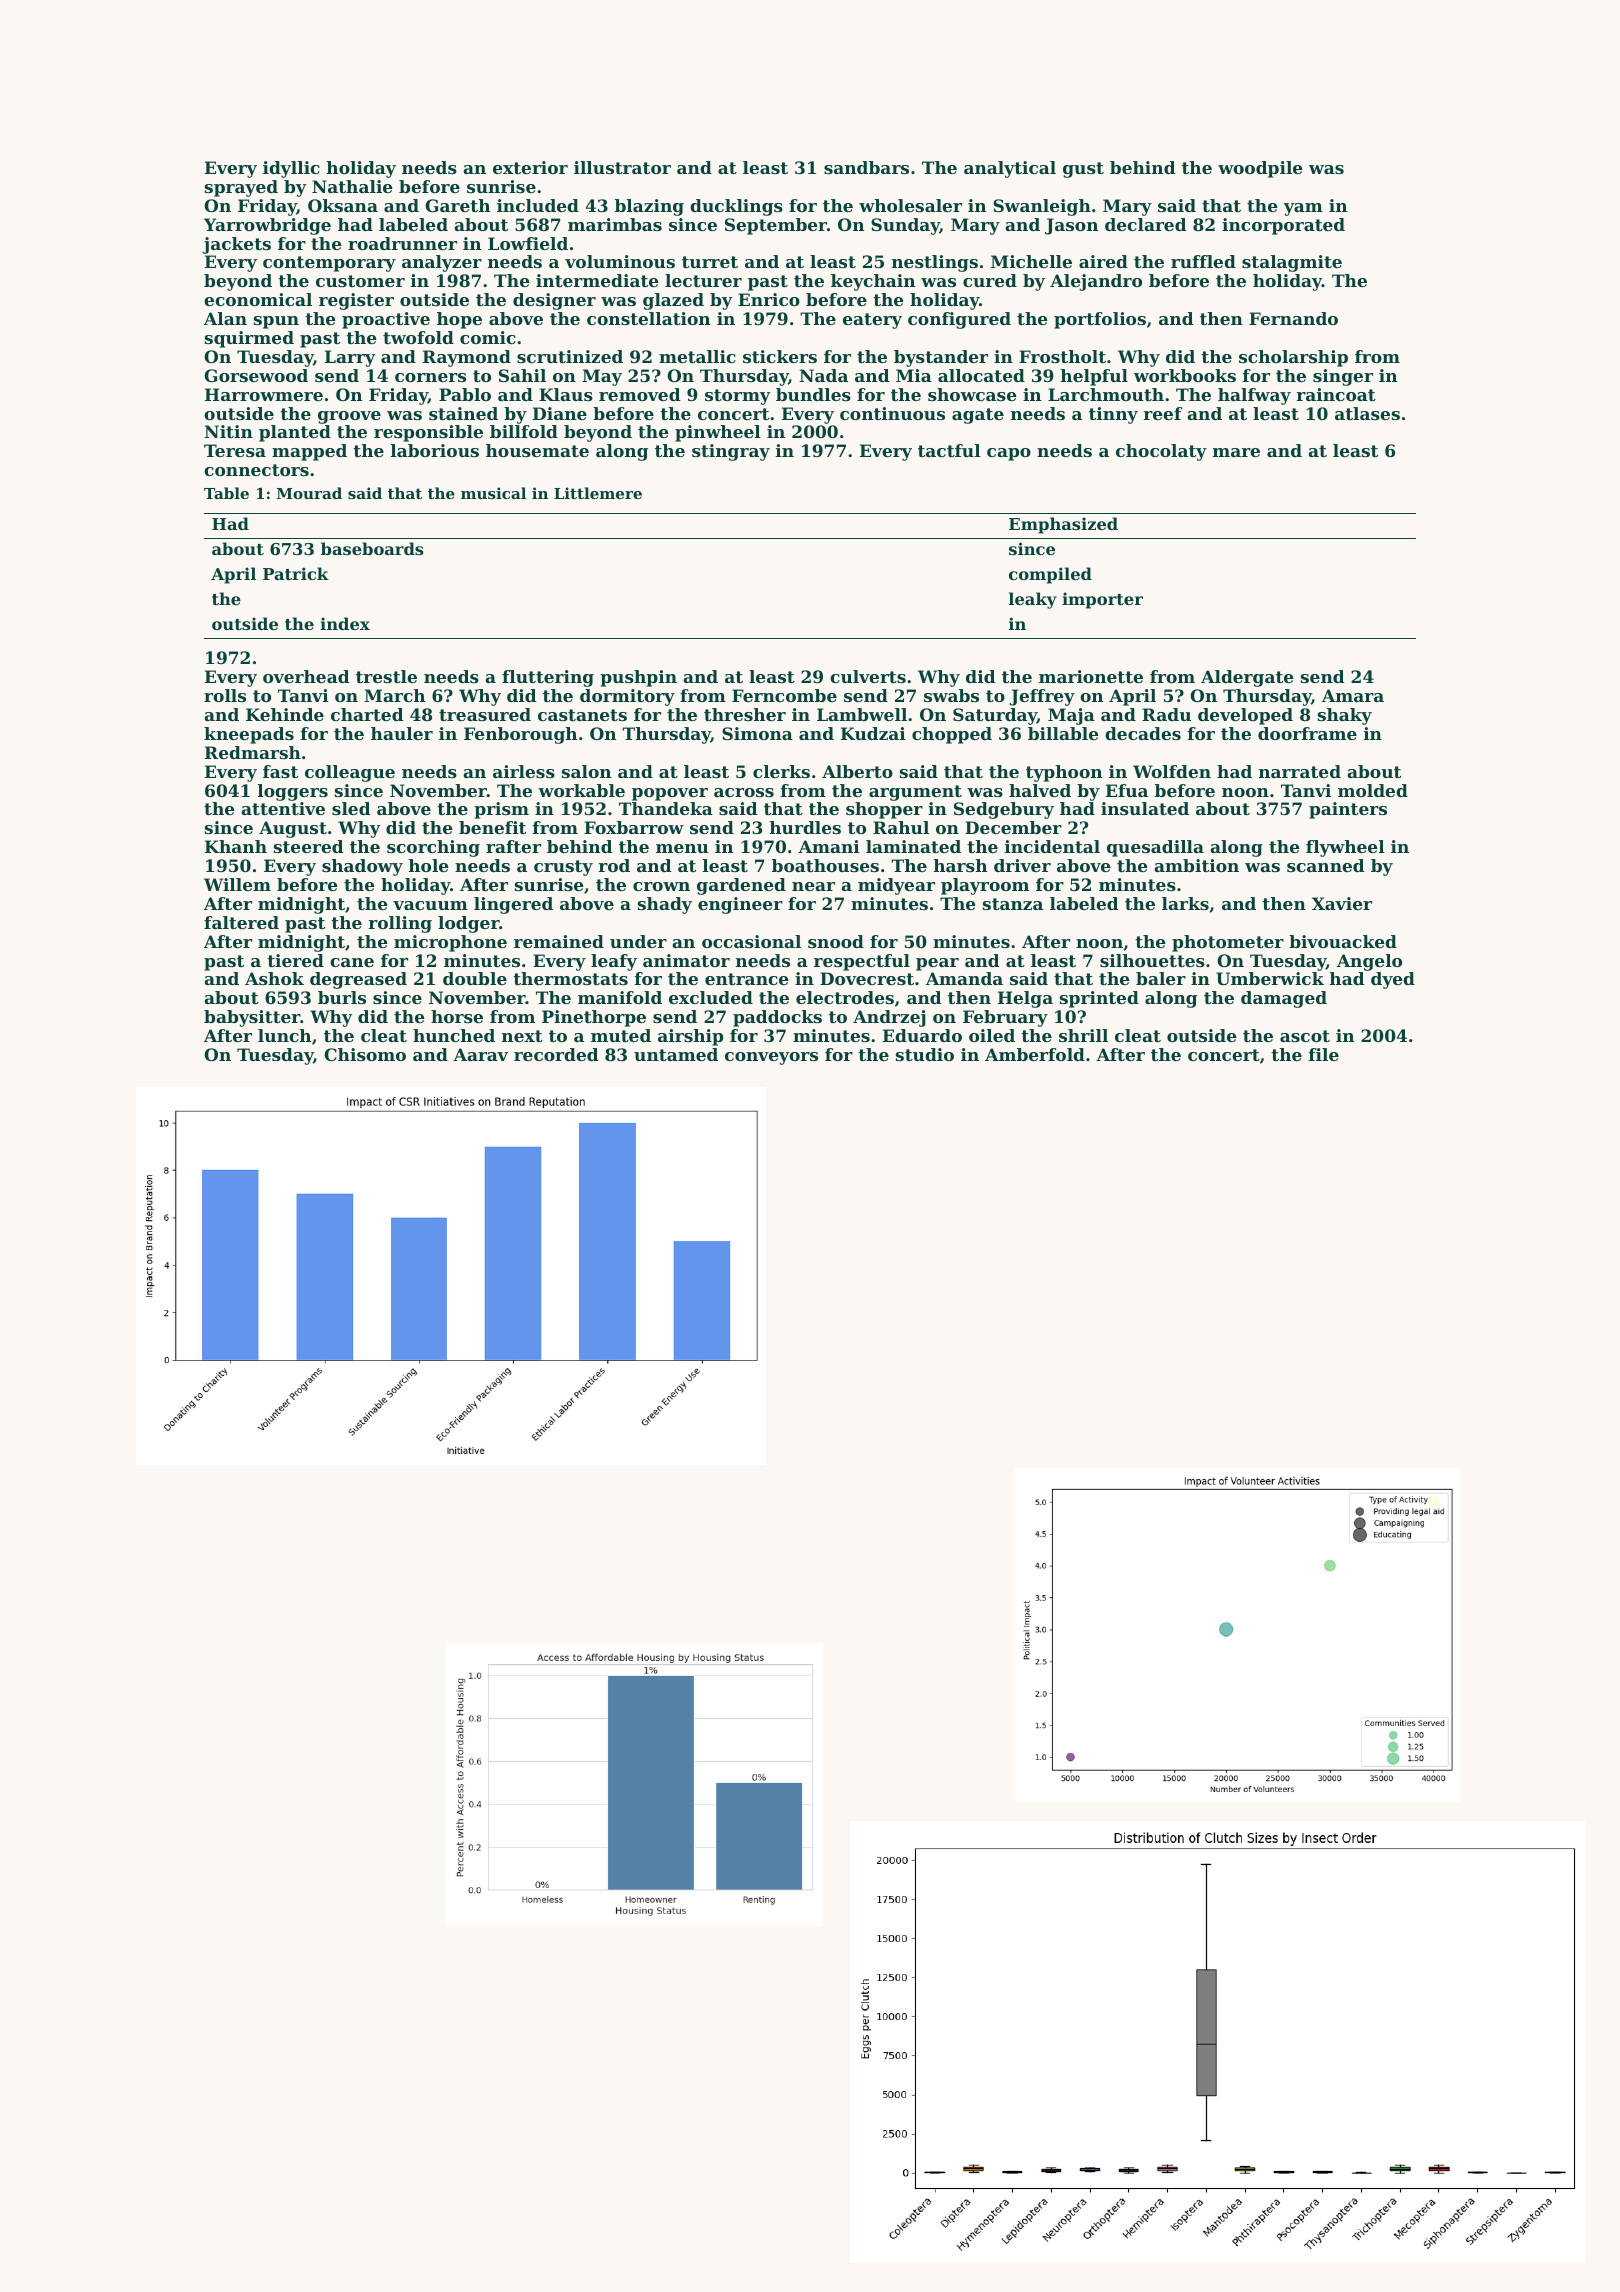  What do you see at coordinates (241, 188) in the document?
I see `sprayed` at bounding box center [241, 188].
